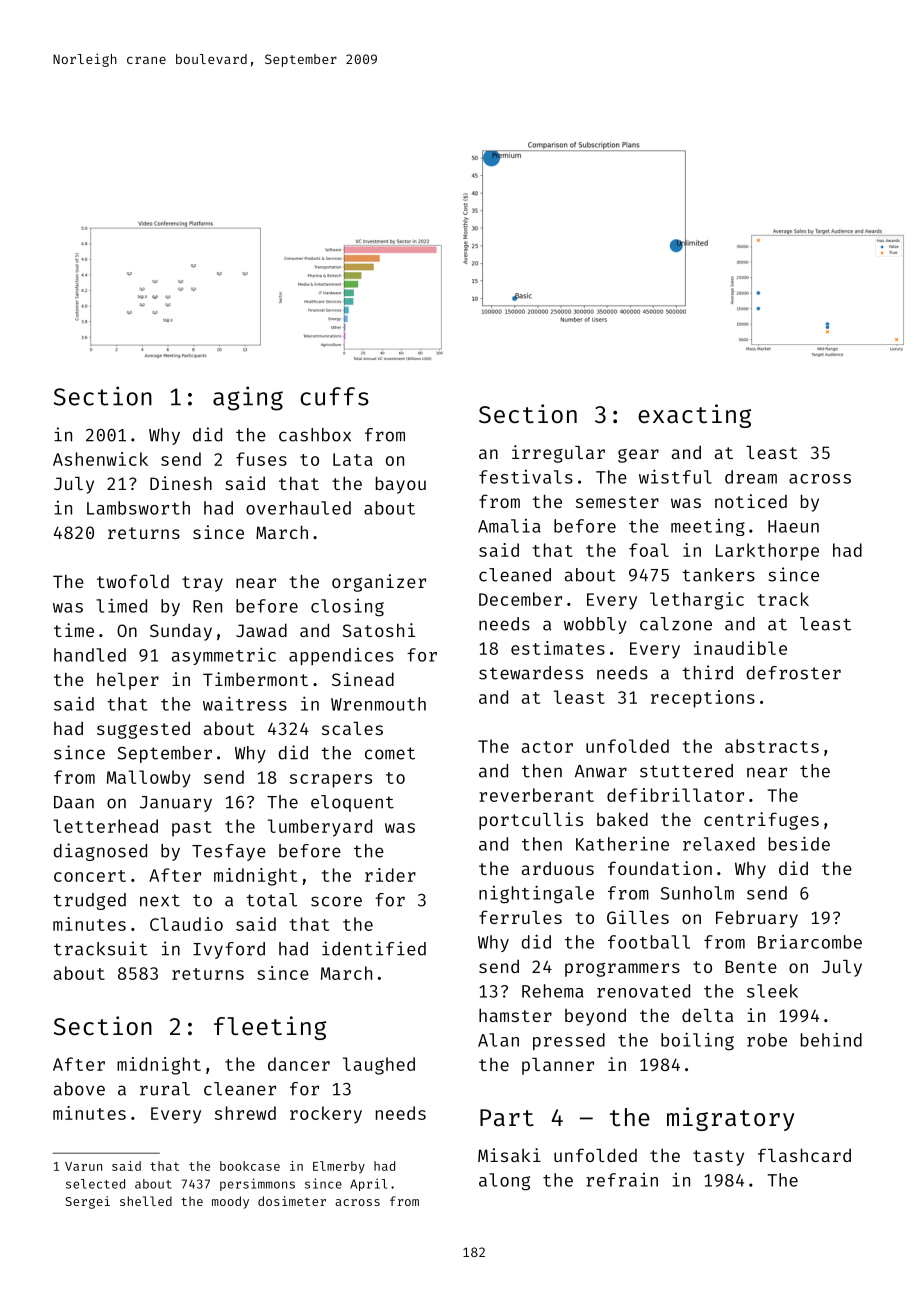 The image size is (924, 1308). Describe the element at coordinates (595, 625) in the document. I see `wobbly` at that location.
